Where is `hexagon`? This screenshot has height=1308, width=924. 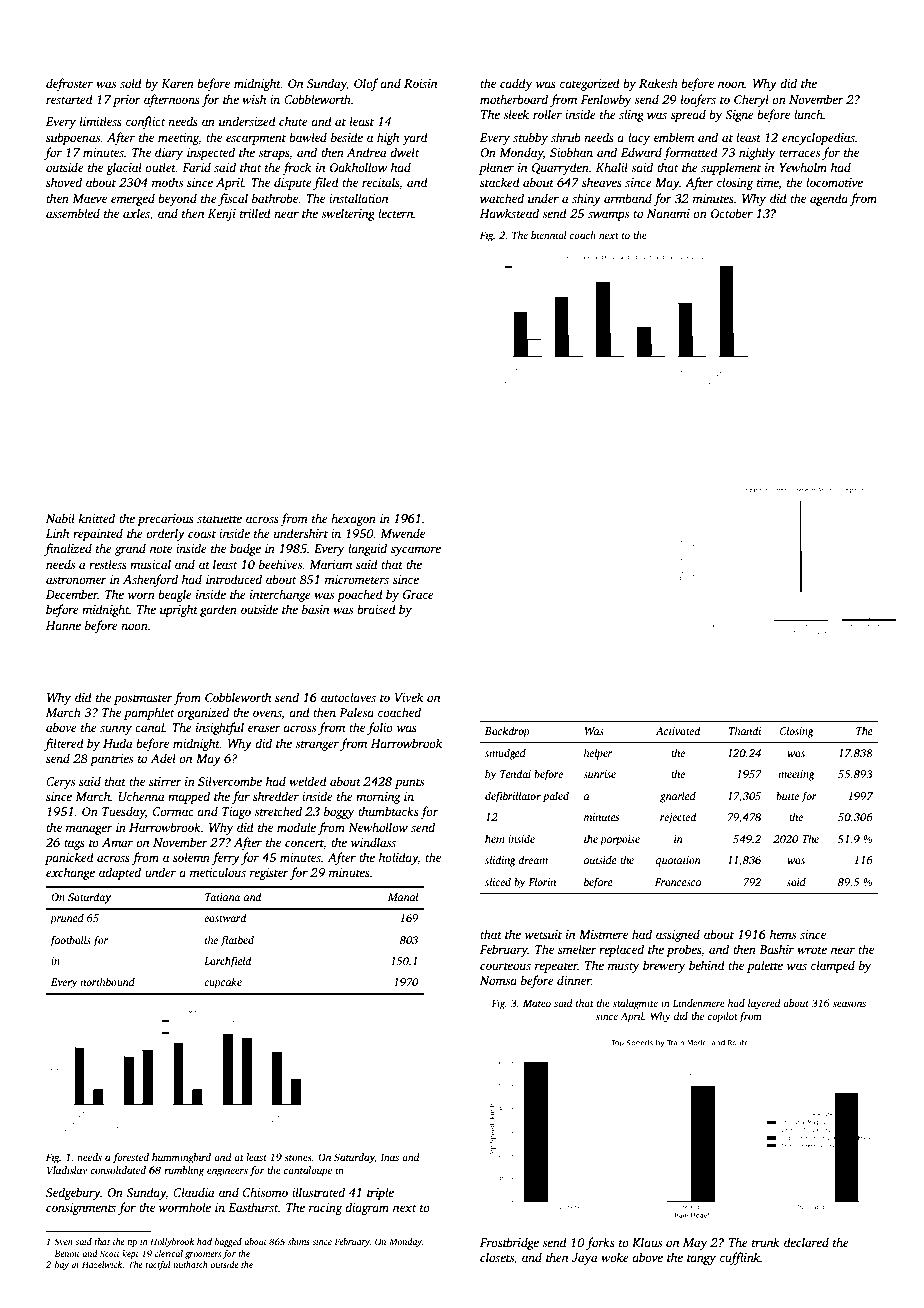
hexagon is located at coordinates (353, 519).
